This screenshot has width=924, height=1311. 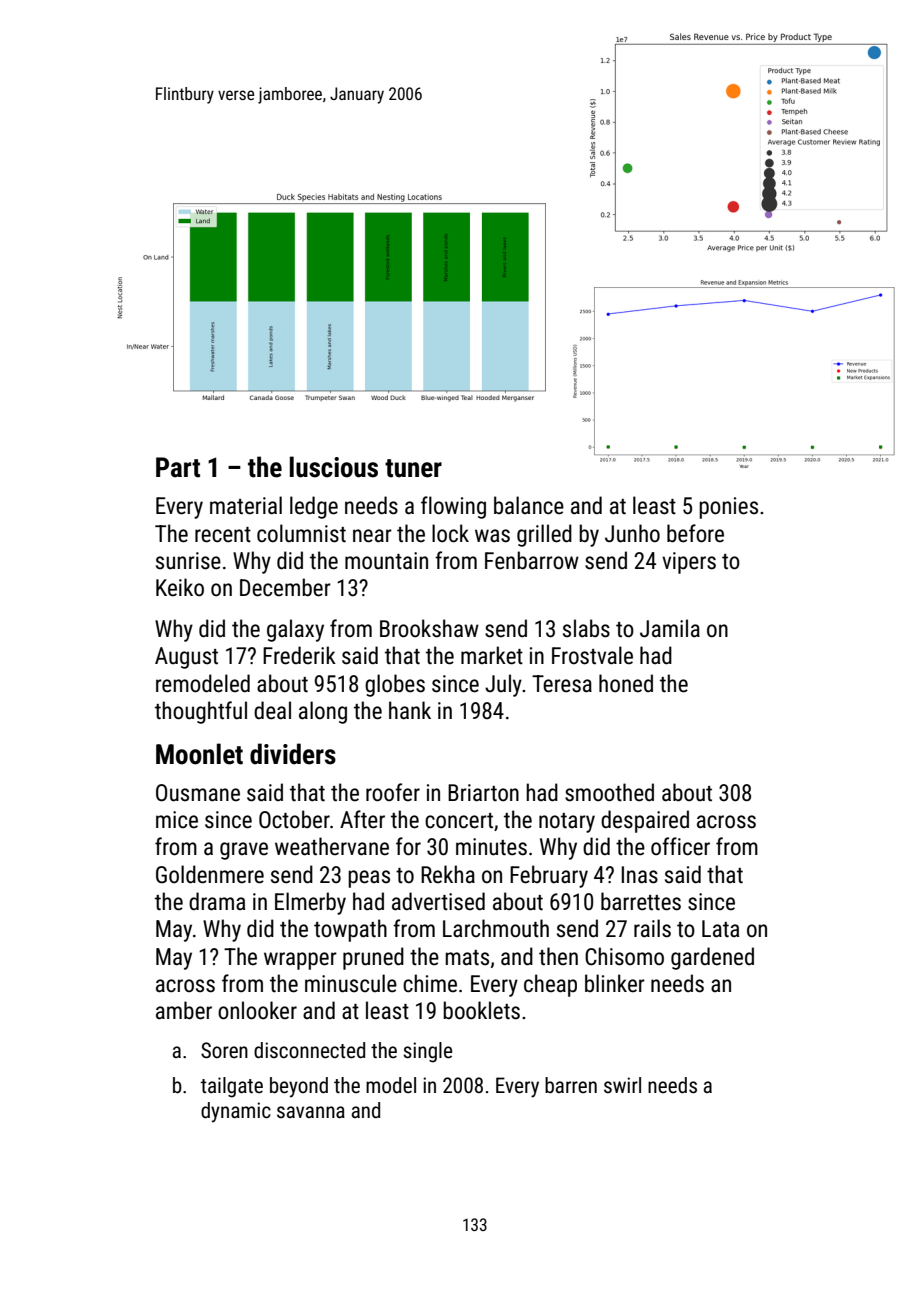 I want to click on material, so click(x=246, y=505).
